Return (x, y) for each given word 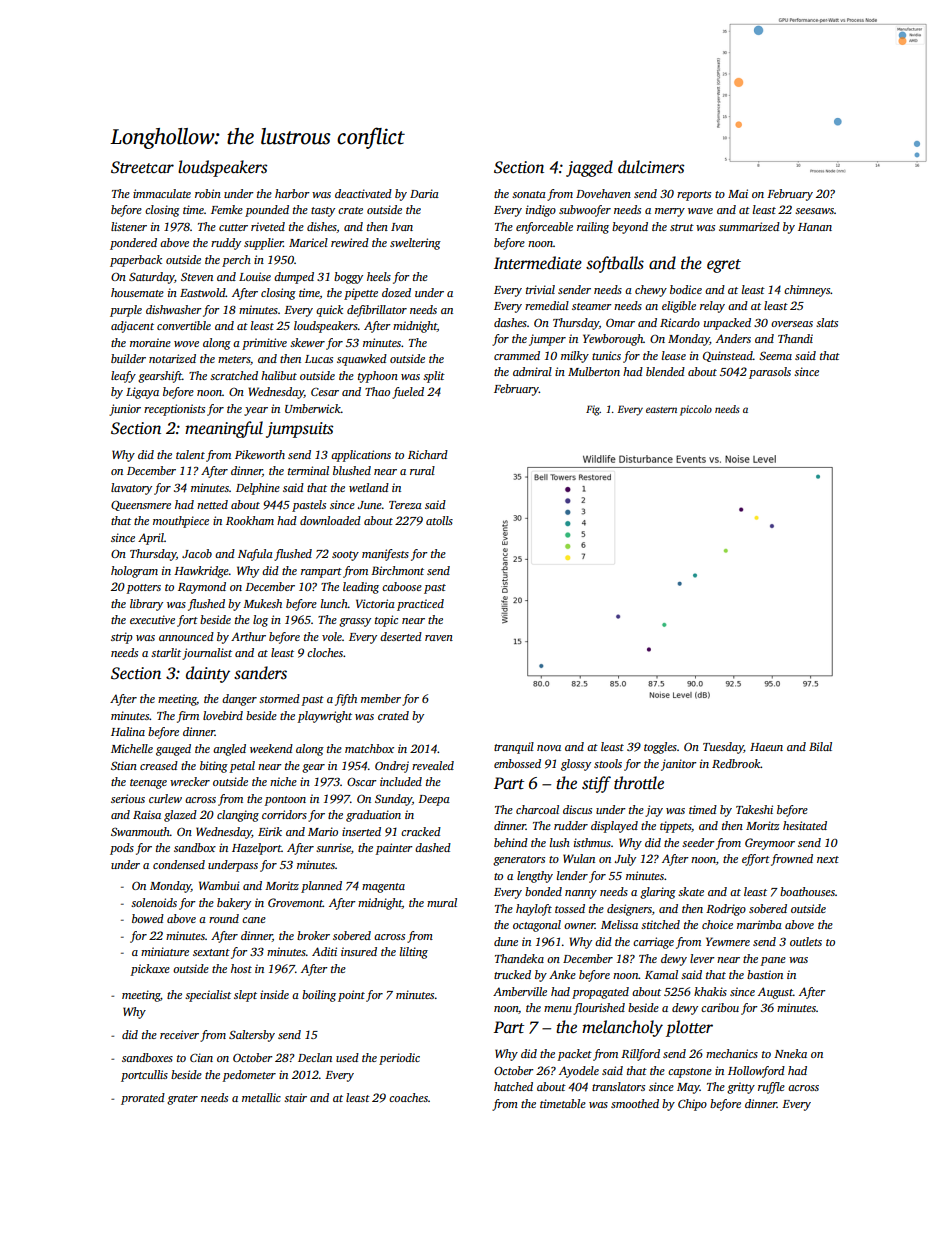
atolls (439, 520)
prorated (143, 1099)
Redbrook (736, 763)
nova (549, 748)
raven (439, 638)
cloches (325, 652)
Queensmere (141, 506)
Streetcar (142, 167)
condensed (179, 864)
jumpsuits (299, 430)
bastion (765, 974)
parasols (770, 373)
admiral (532, 371)
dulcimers (651, 167)
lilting (414, 953)
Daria (424, 193)
